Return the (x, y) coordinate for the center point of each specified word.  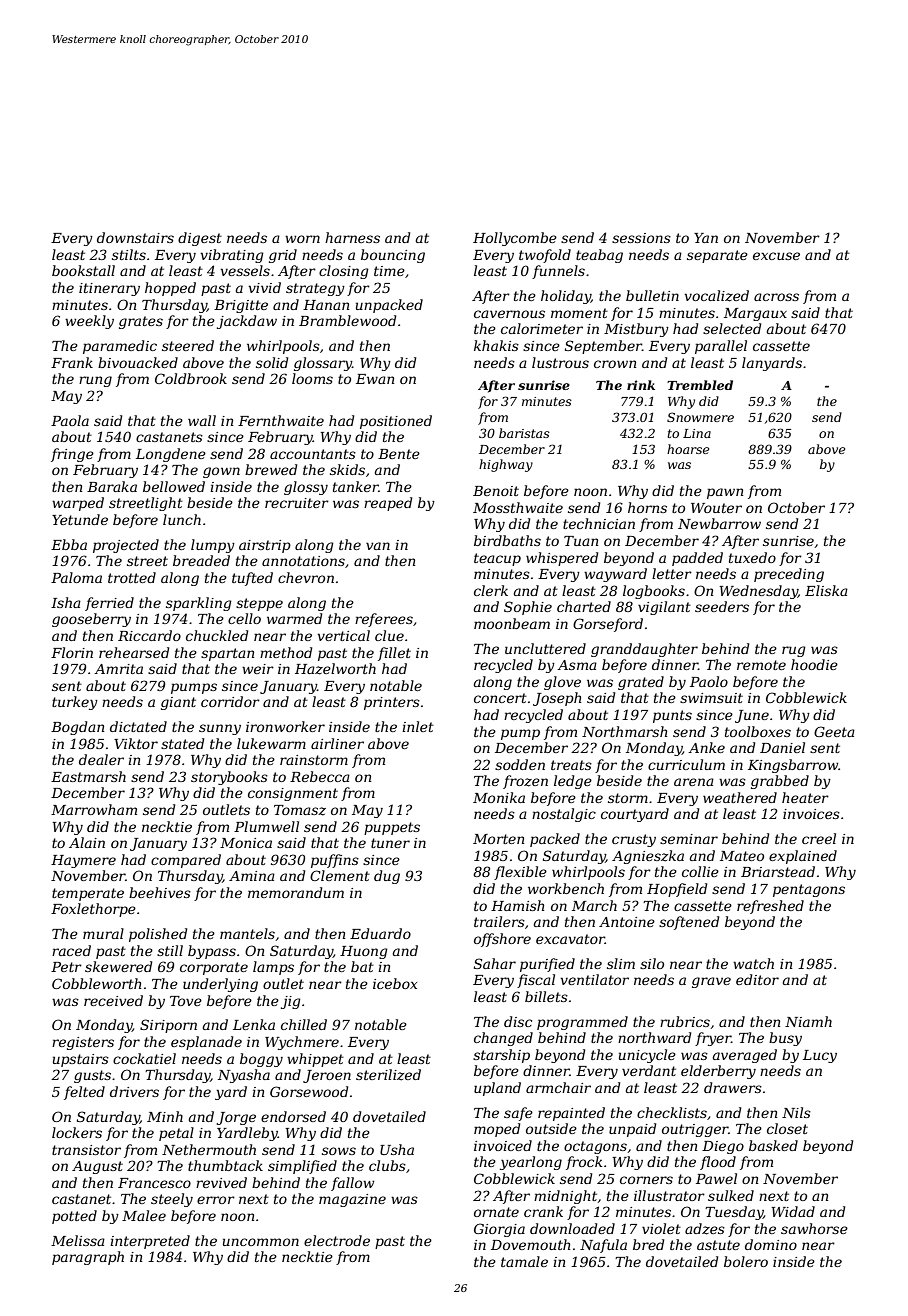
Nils (796, 1112)
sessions (641, 238)
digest (200, 239)
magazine (352, 1200)
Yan (706, 238)
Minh (165, 1116)
